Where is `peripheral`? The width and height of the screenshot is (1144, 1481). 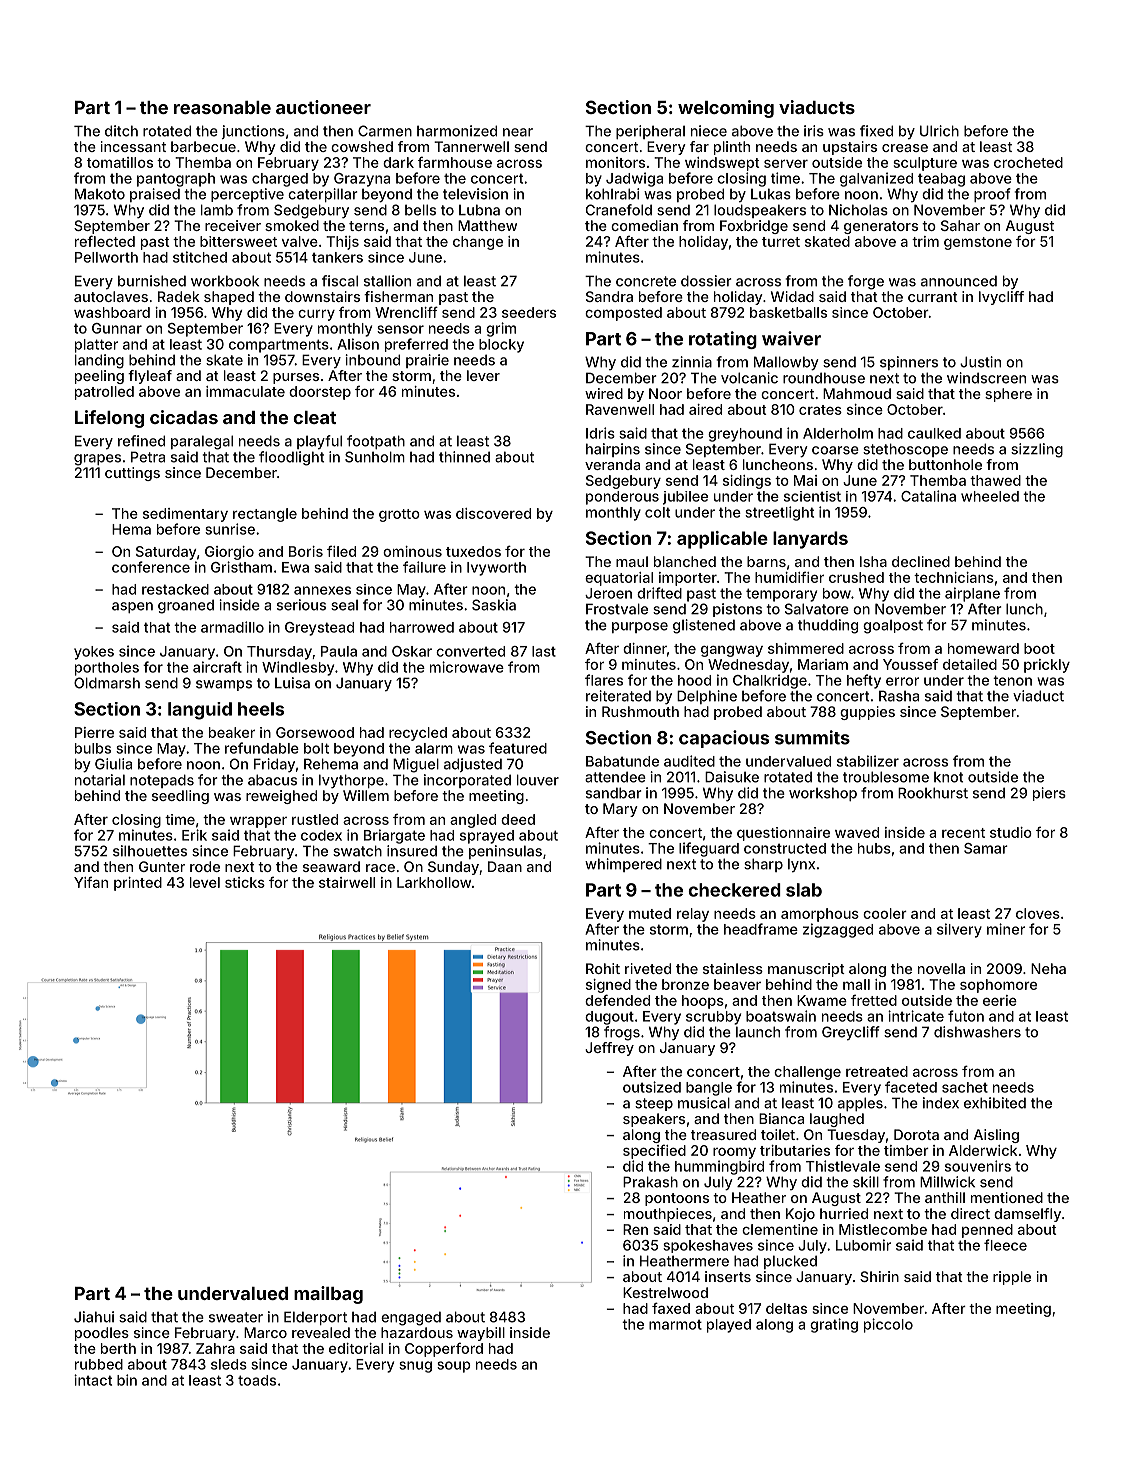 peripheral is located at coordinates (650, 132).
